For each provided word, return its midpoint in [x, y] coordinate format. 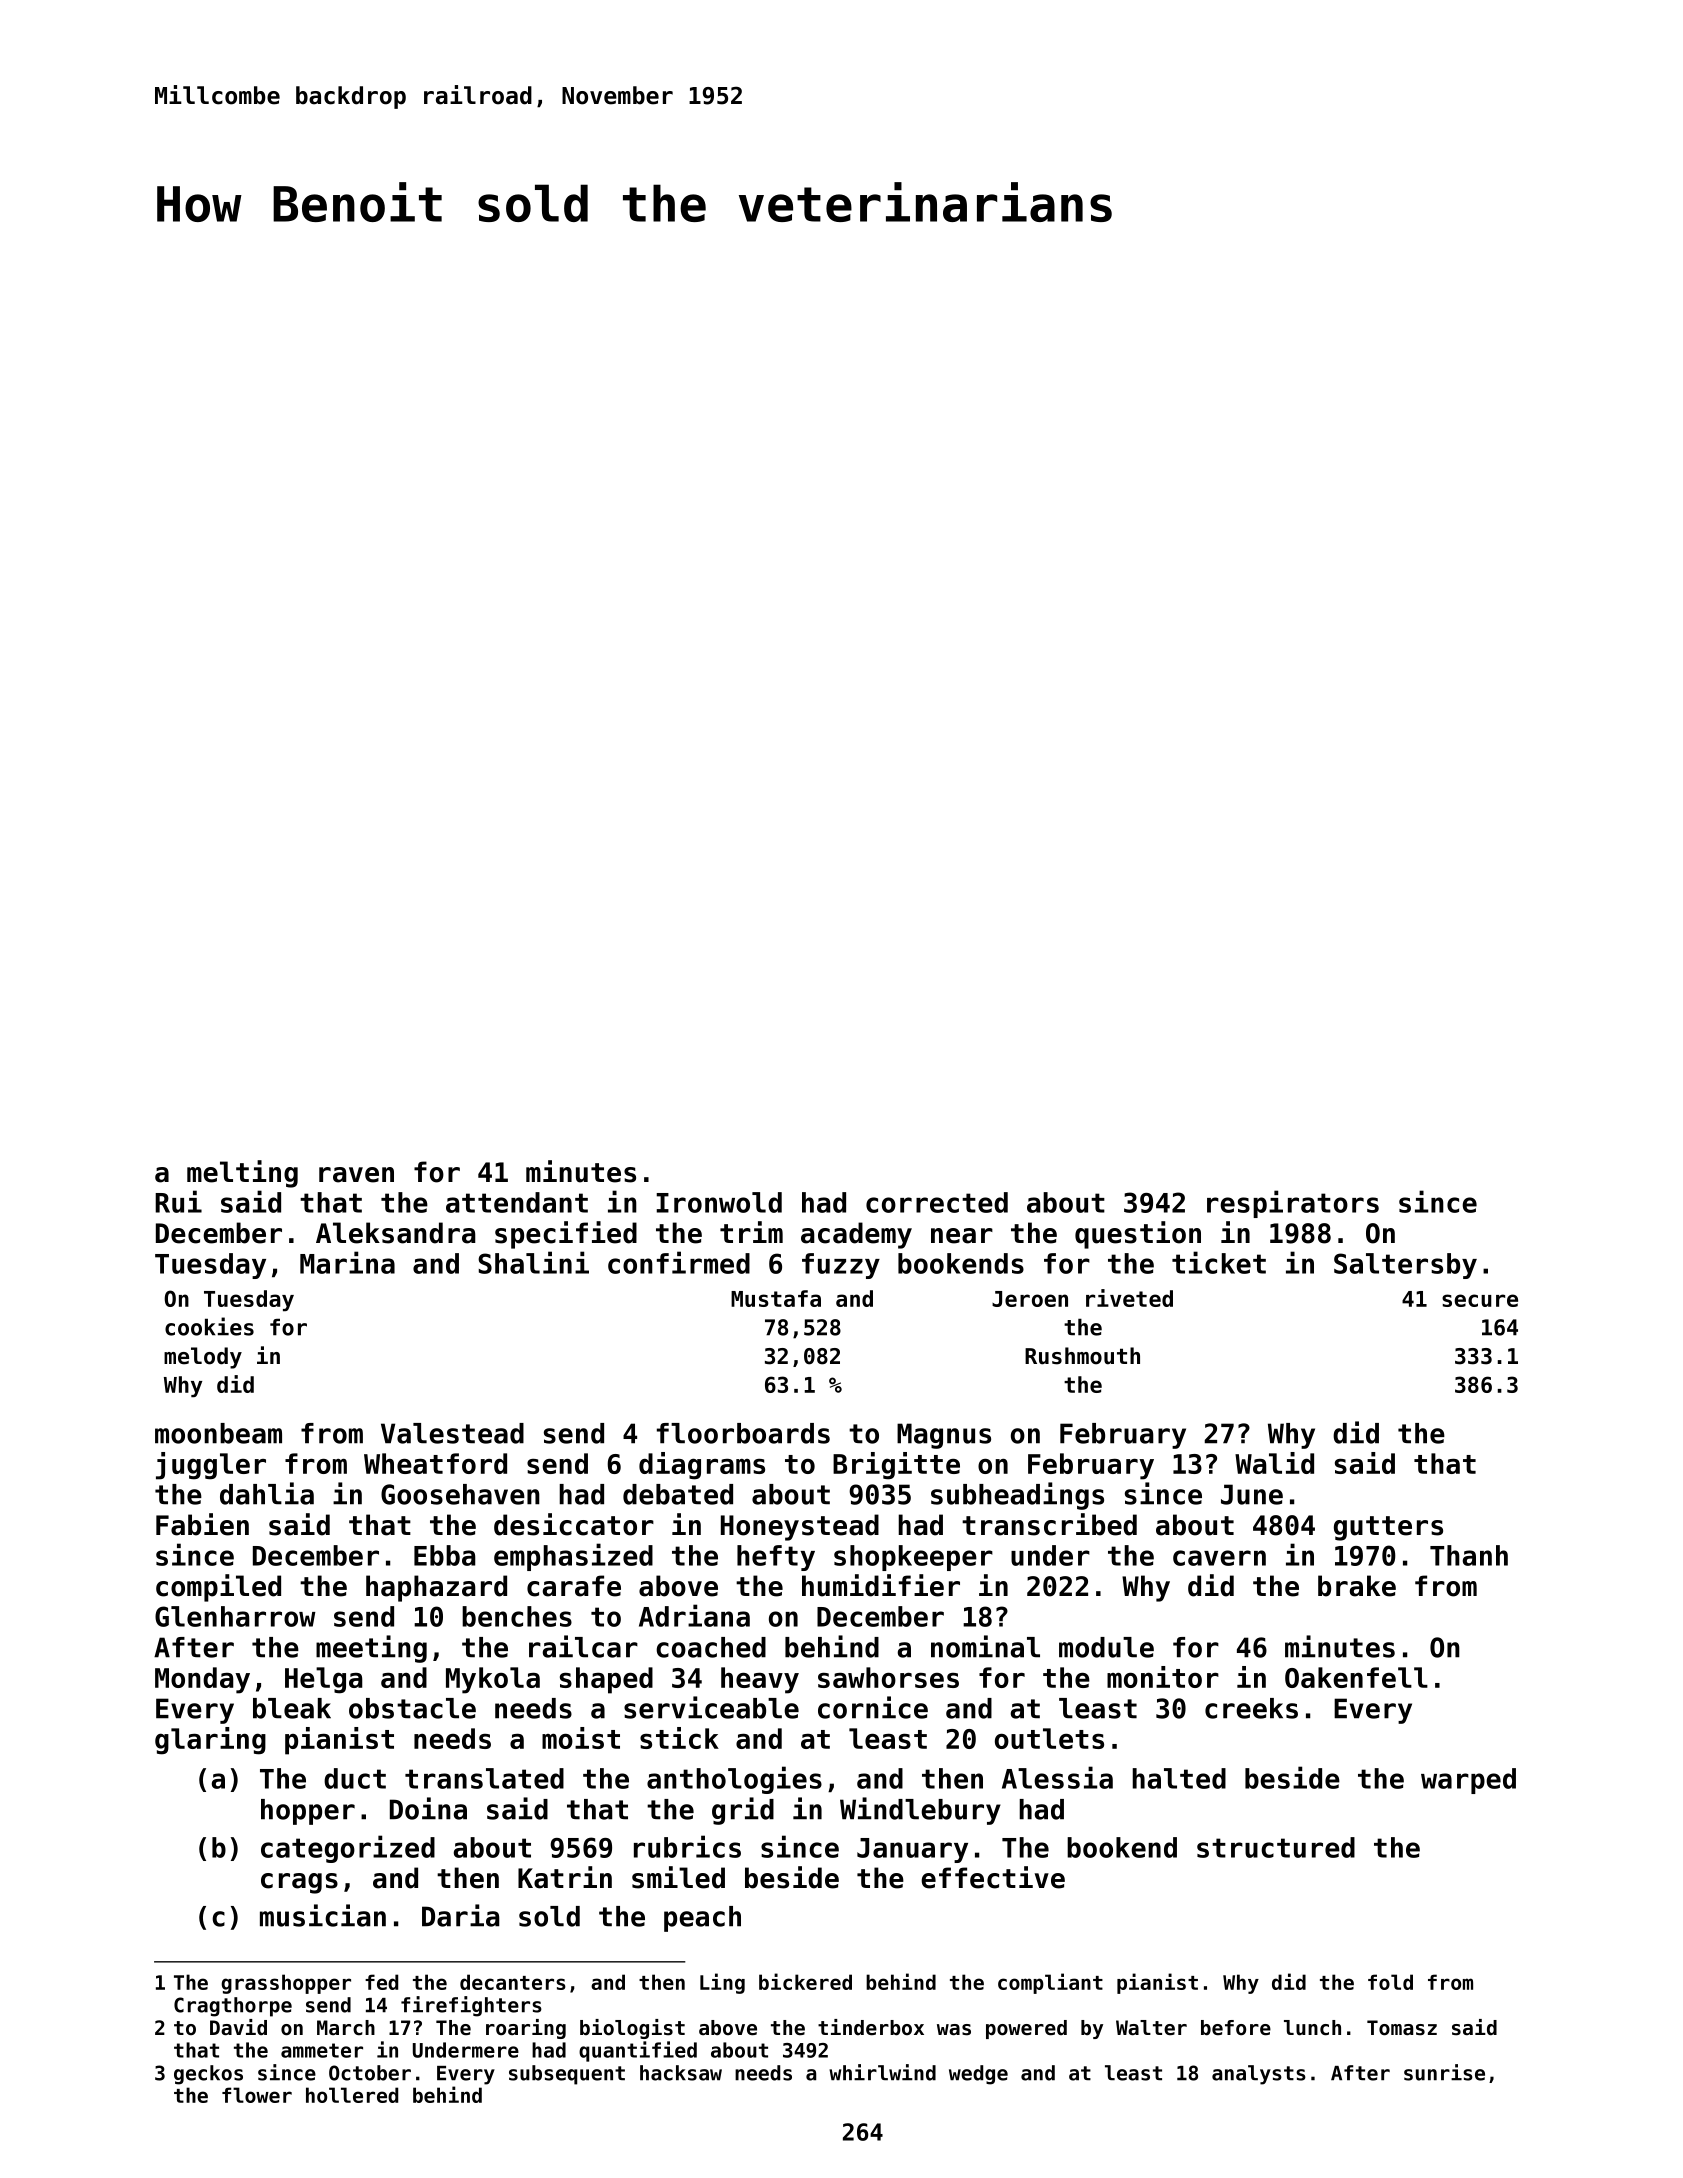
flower [257, 2095]
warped [1468, 1781]
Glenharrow [235, 1616]
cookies [209, 1326]
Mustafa [776, 1298]
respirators [1293, 1204]
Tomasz [1402, 2028]
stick [679, 1738]
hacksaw [681, 2073]
